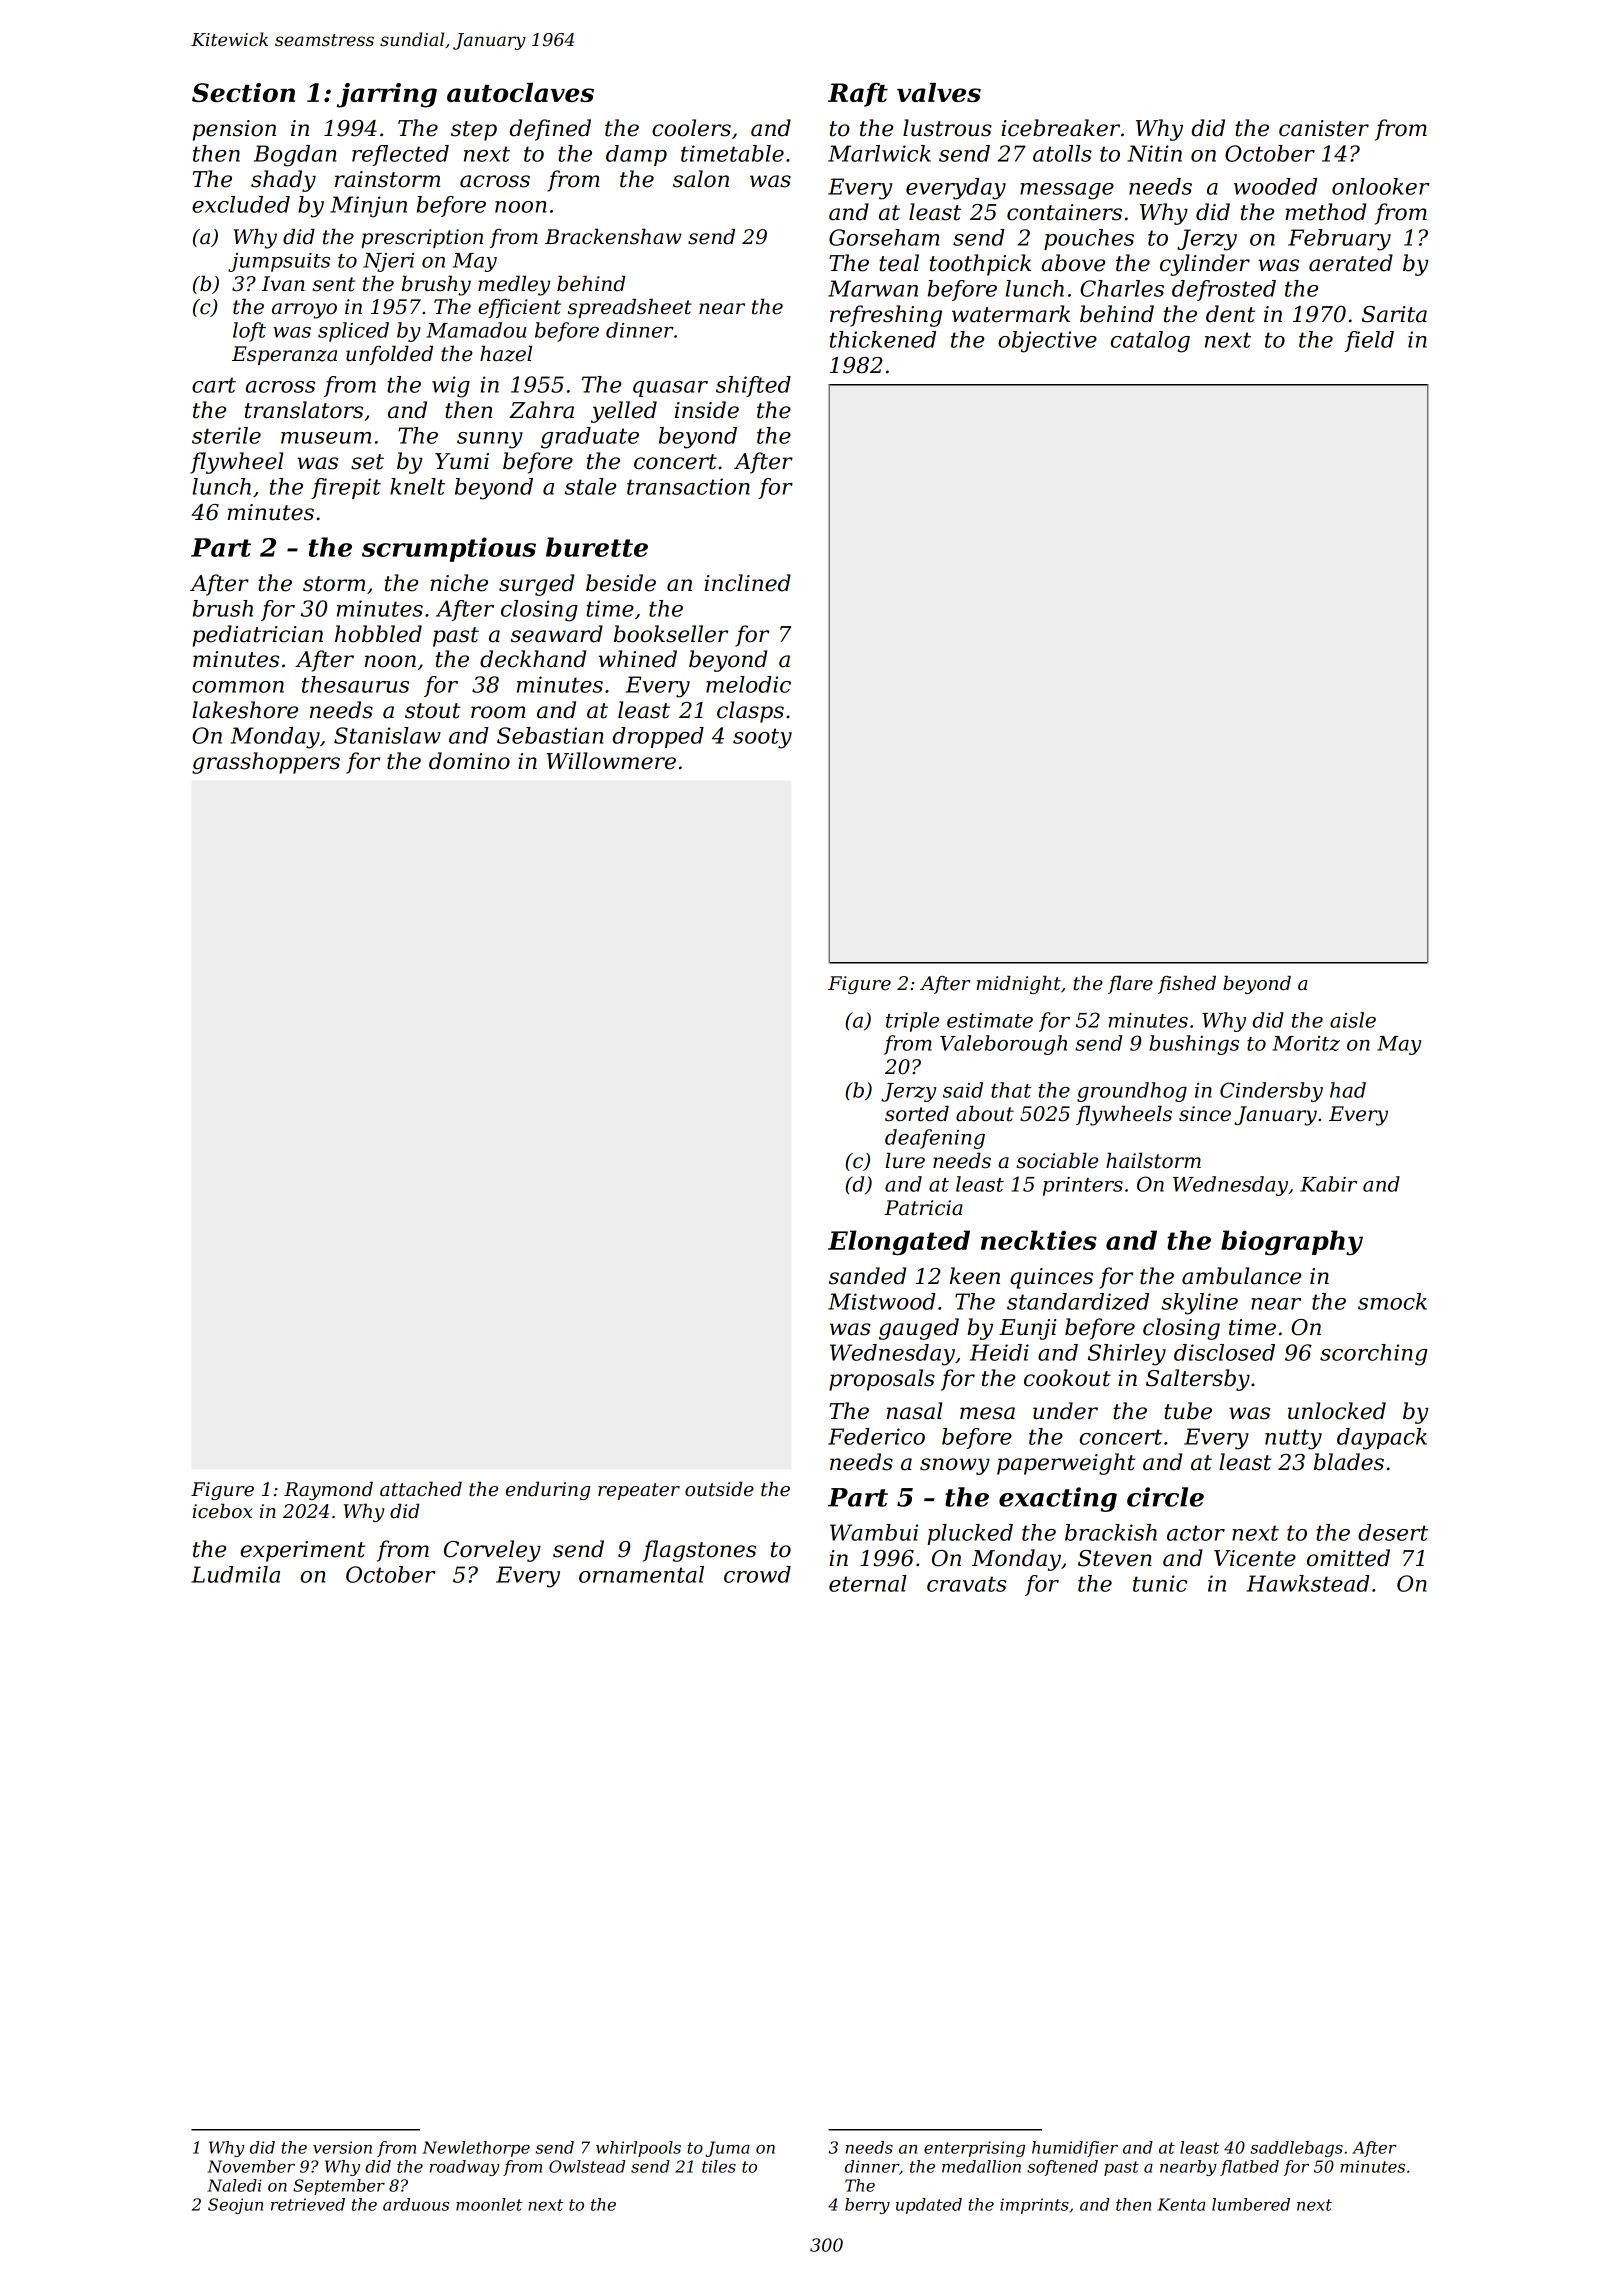 This image has height=2292, width=1620. Describe the element at coordinates (719, 1489) in the image. I see `outside` at that location.
